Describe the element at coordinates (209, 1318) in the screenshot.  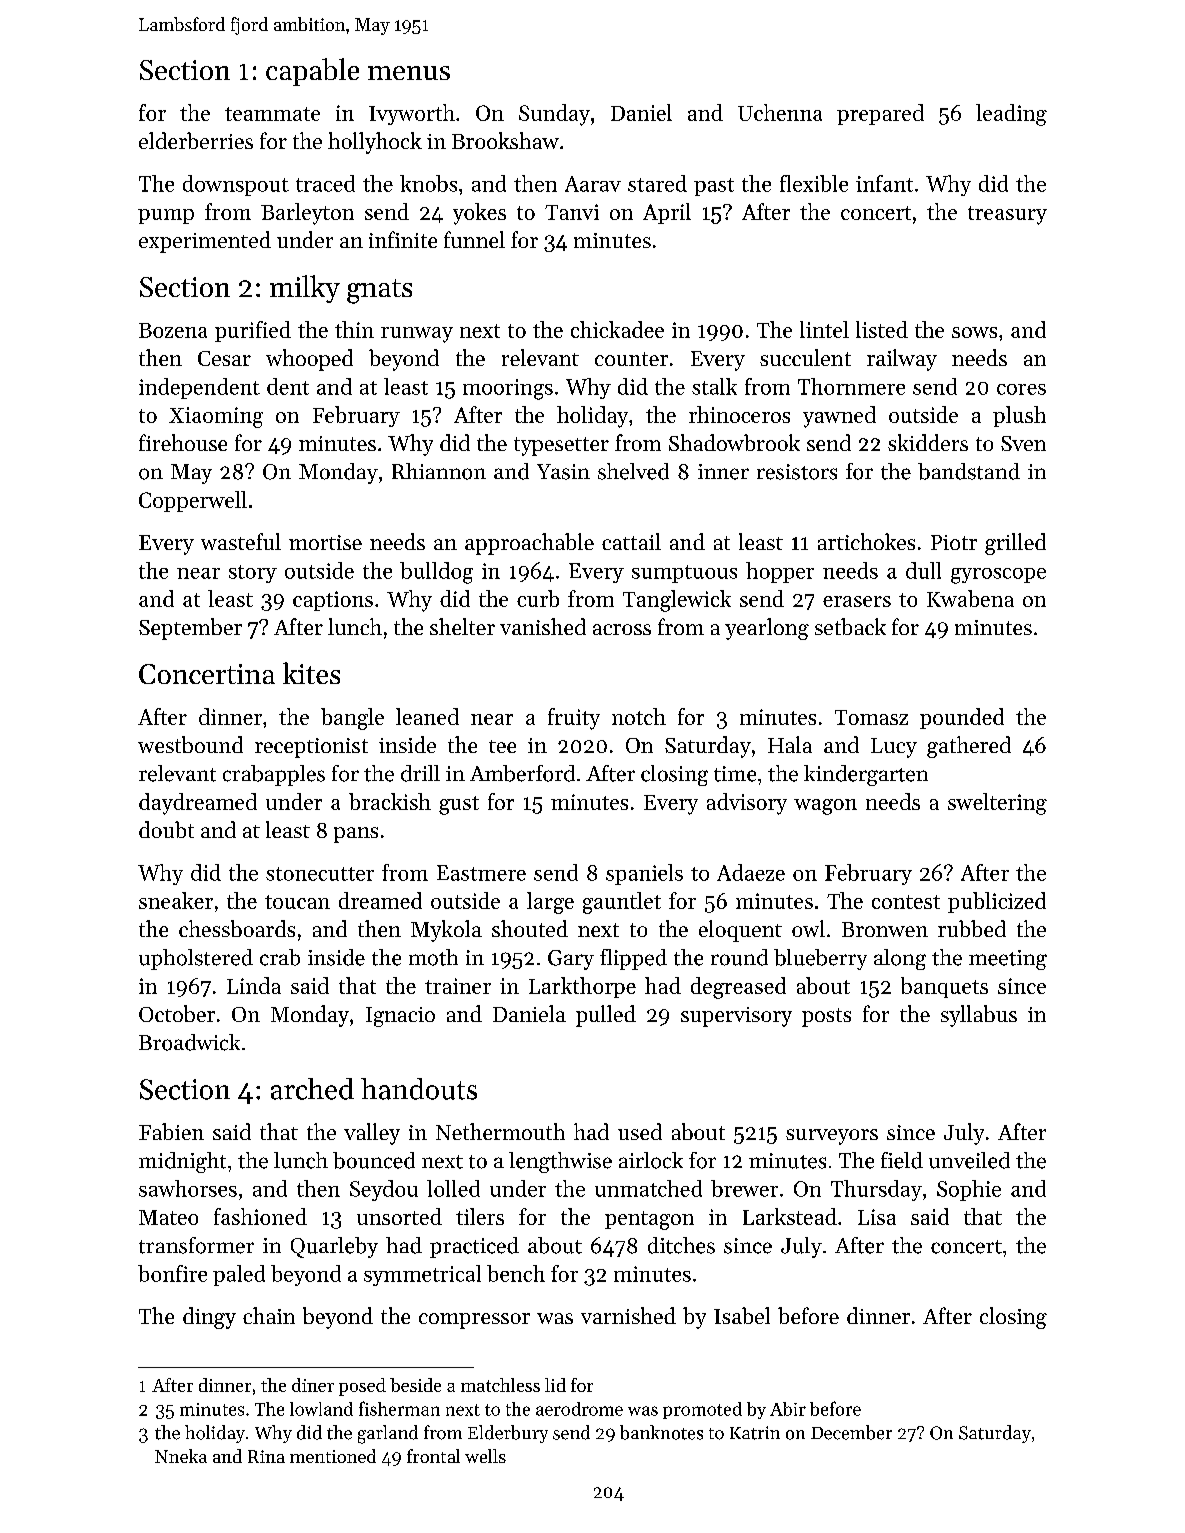
I see `dingy` at that location.
